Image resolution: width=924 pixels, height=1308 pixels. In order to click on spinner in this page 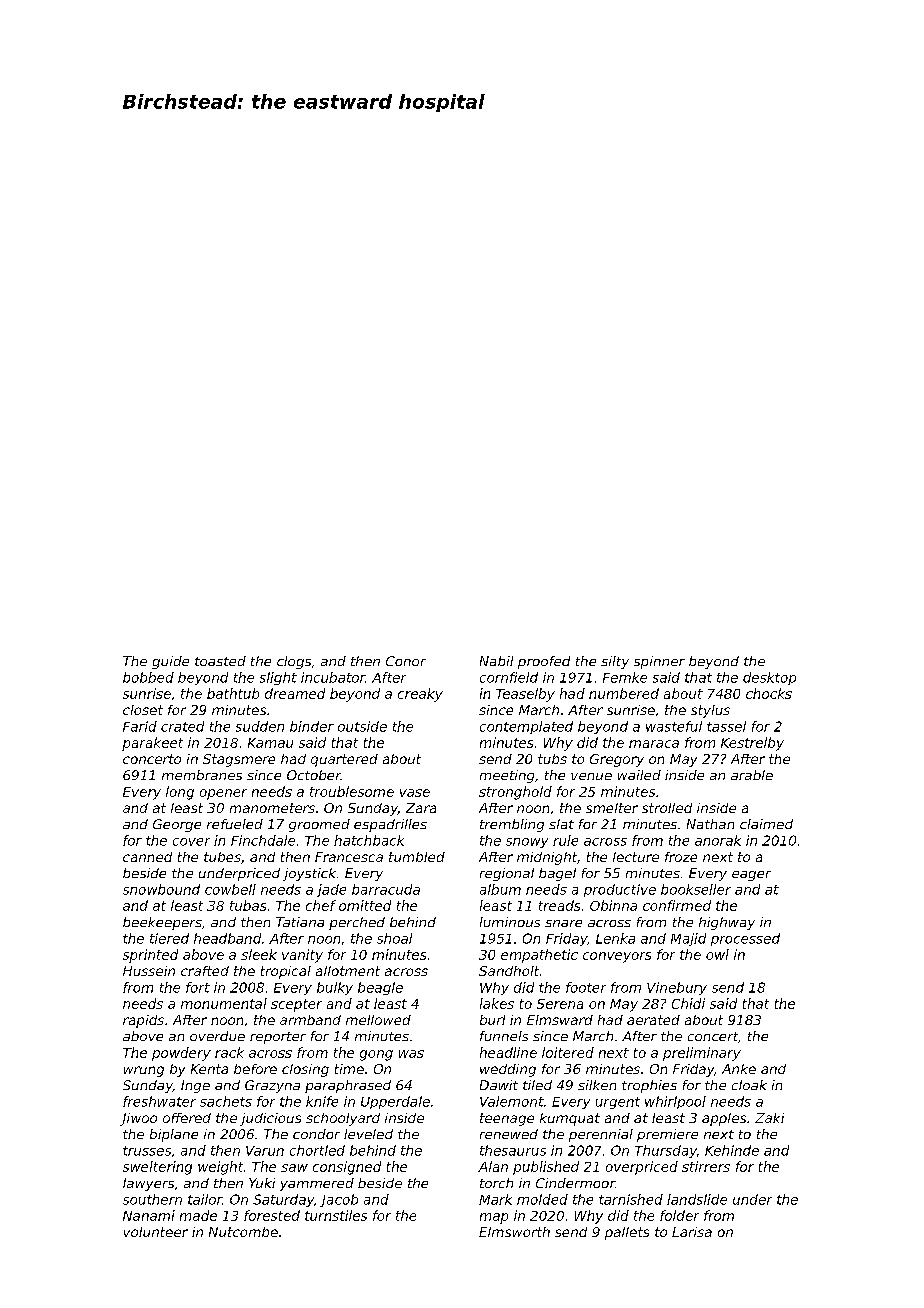, I will do `click(659, 662)`.
